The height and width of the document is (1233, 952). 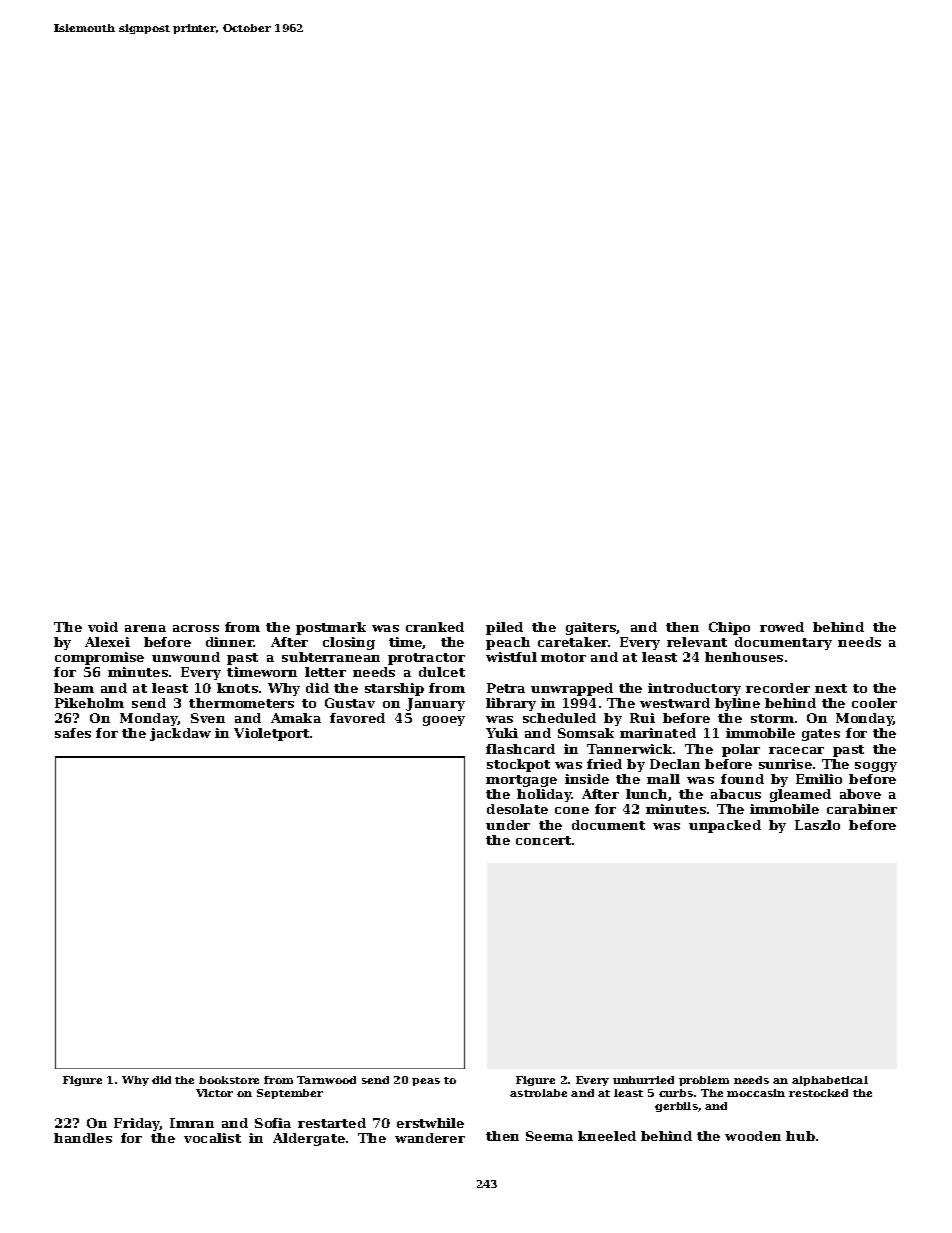 What do you see at coordinates (511, 704) in the document?
I see `library` at bounding box center [511, 704].
